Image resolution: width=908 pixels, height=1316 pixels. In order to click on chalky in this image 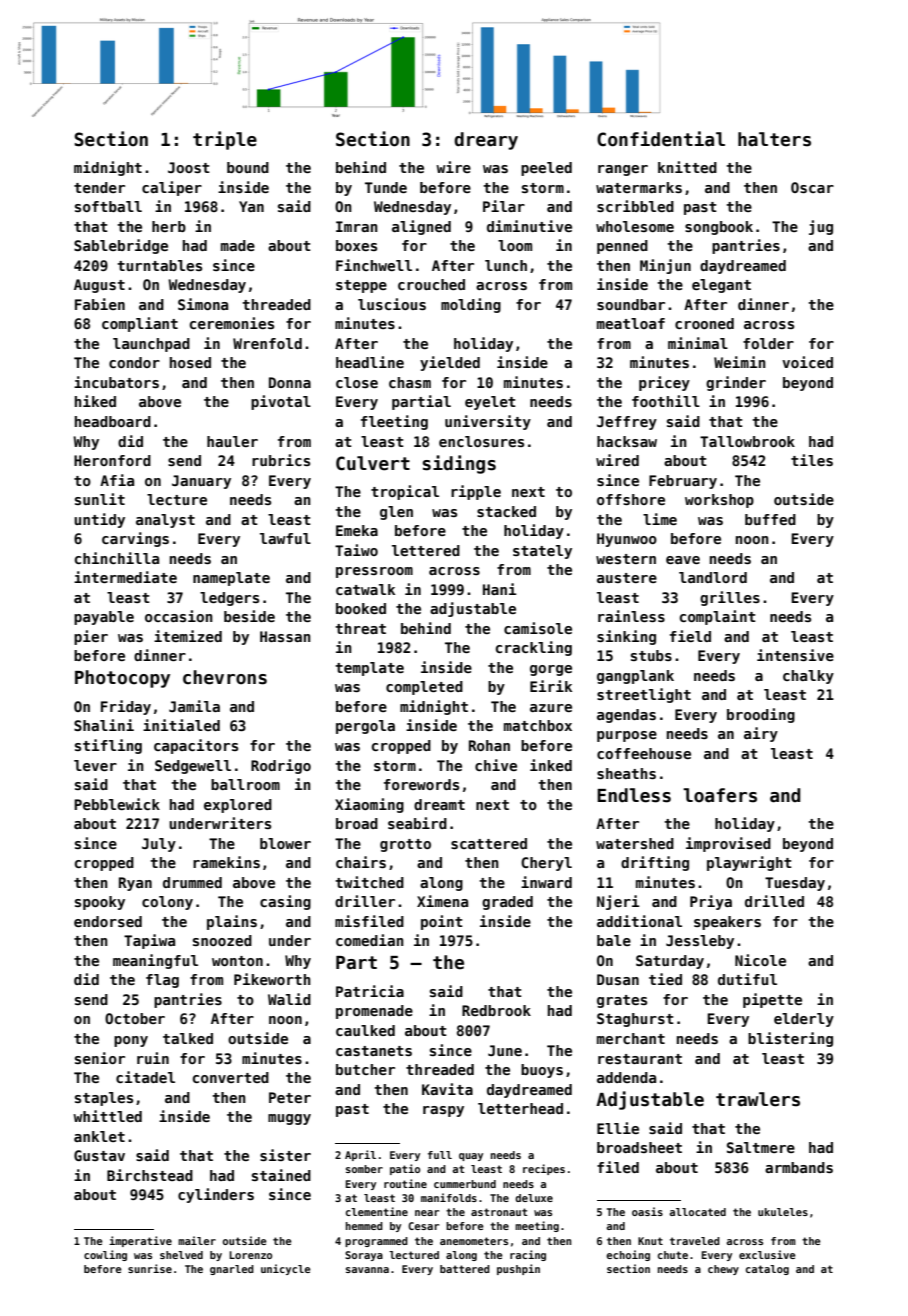, I will do `click(808, 677)`.
